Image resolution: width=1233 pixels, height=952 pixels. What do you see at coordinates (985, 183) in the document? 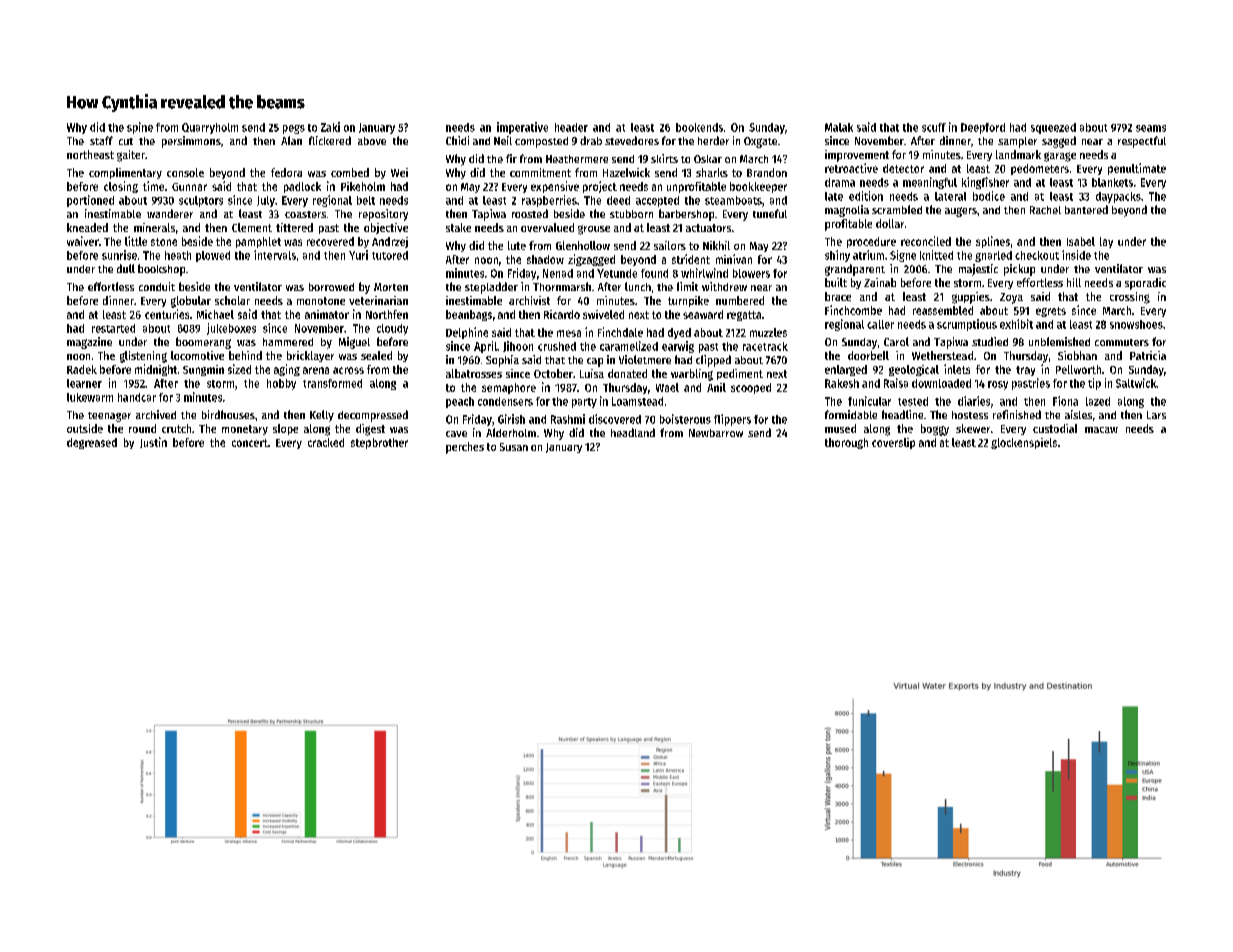
I see `kingfisher` at bounding box center [985, 183].
